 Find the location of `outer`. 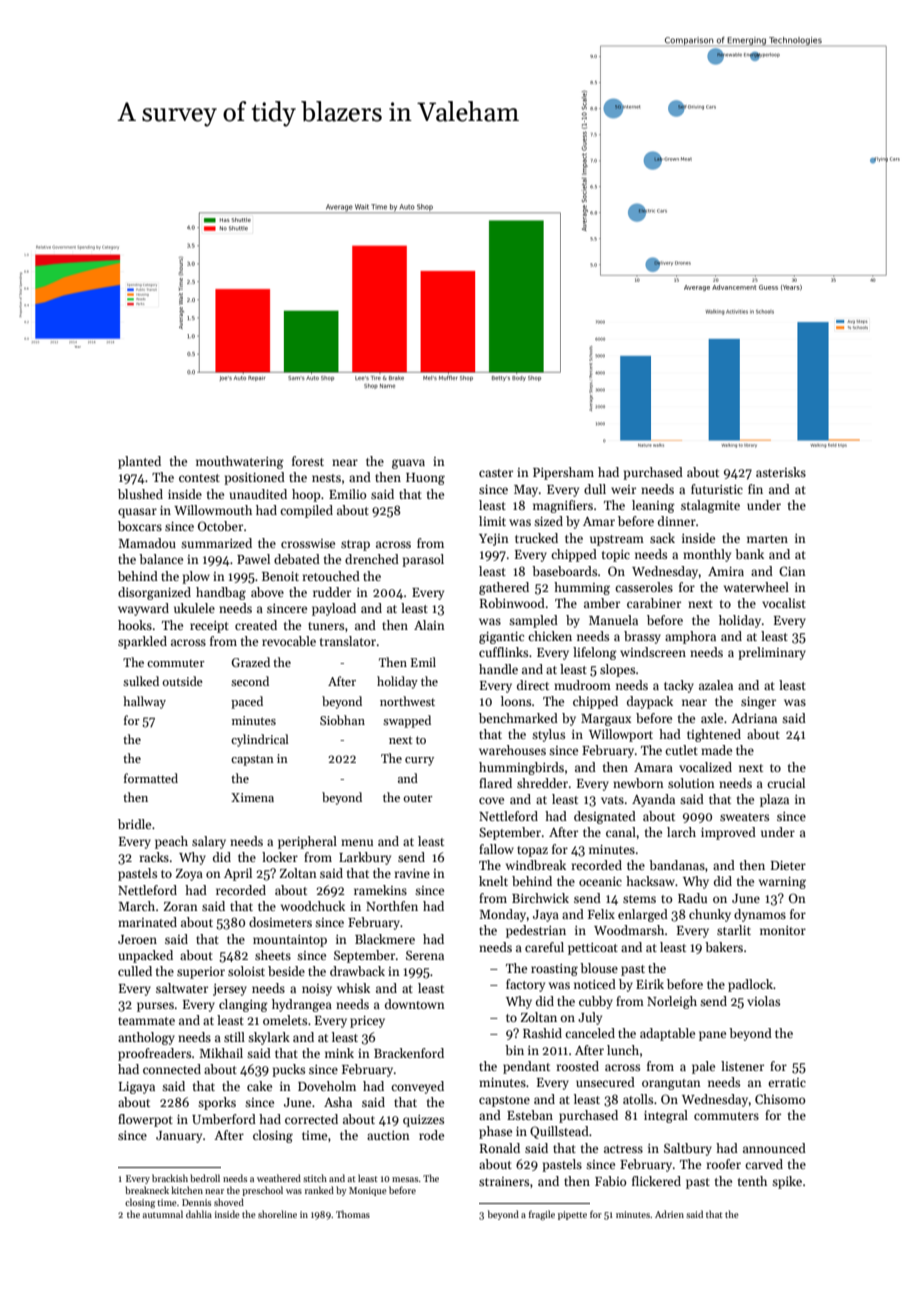

outer is located at coordinates (418, 798).
